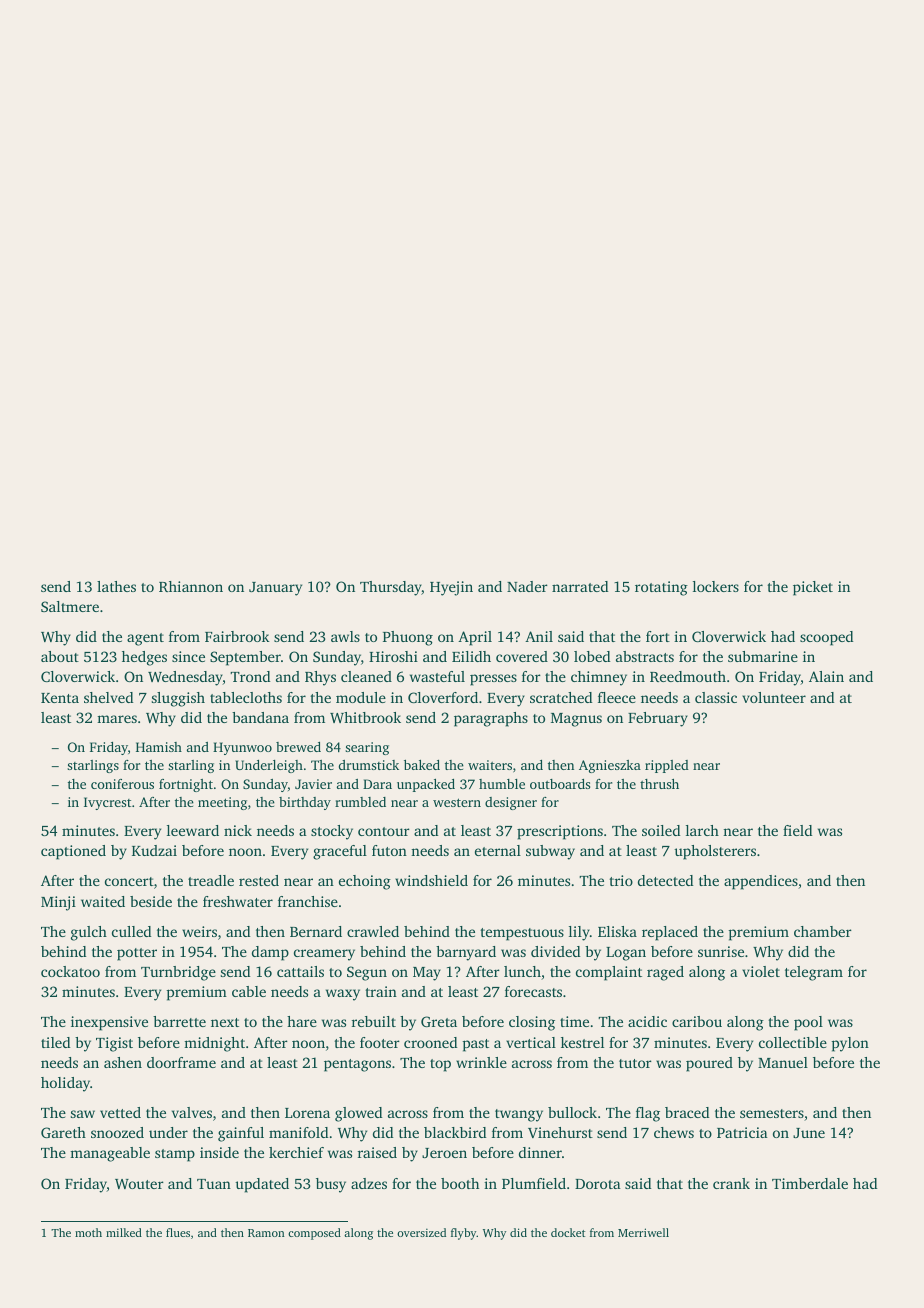 The width and height of the screenshot is (924, 1308). Describe the element at coordinates (580, 586) in the screenshot. I see `narrated` at that location.
